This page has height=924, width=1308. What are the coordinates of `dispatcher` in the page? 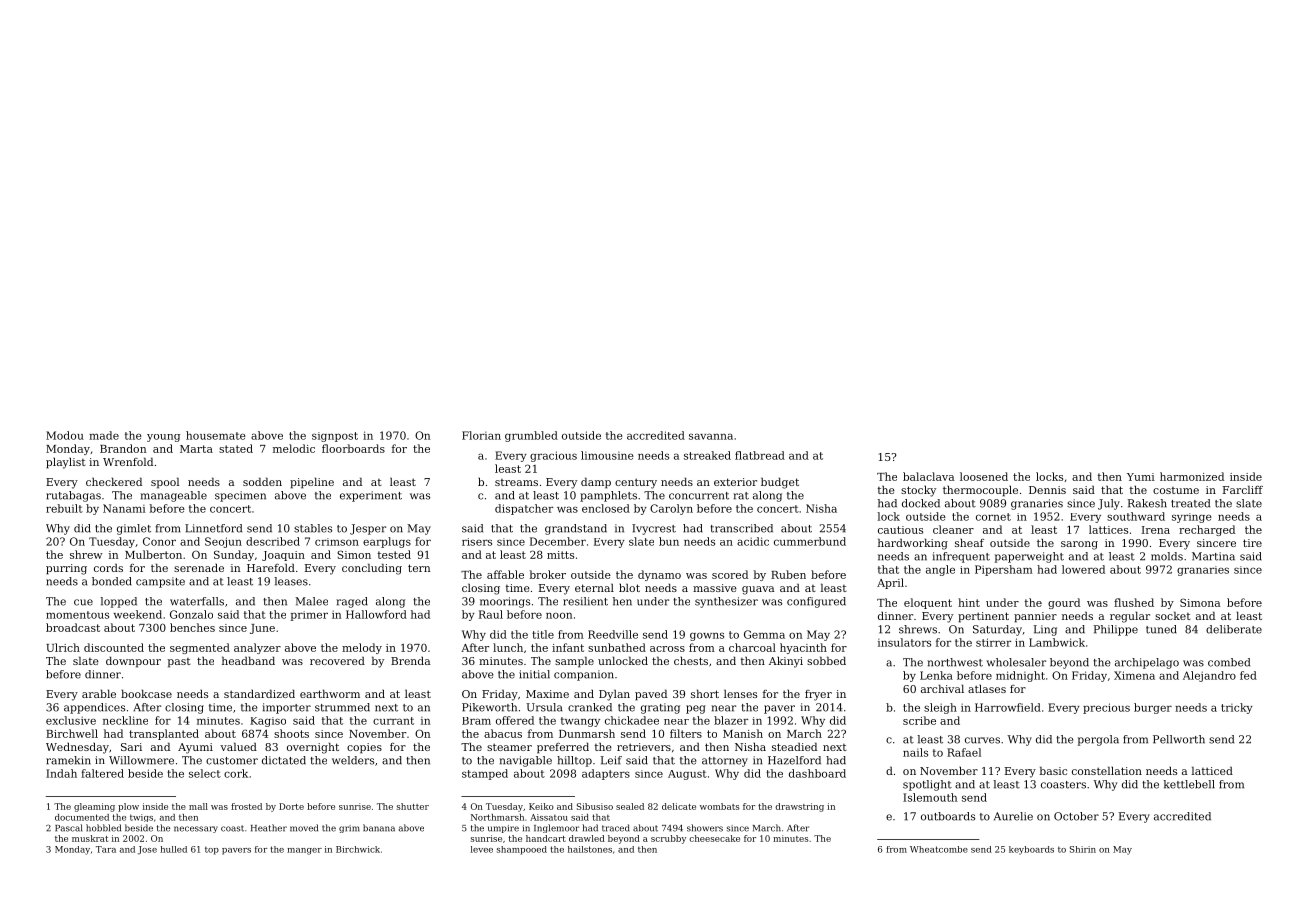 It's located at (524, 509).
